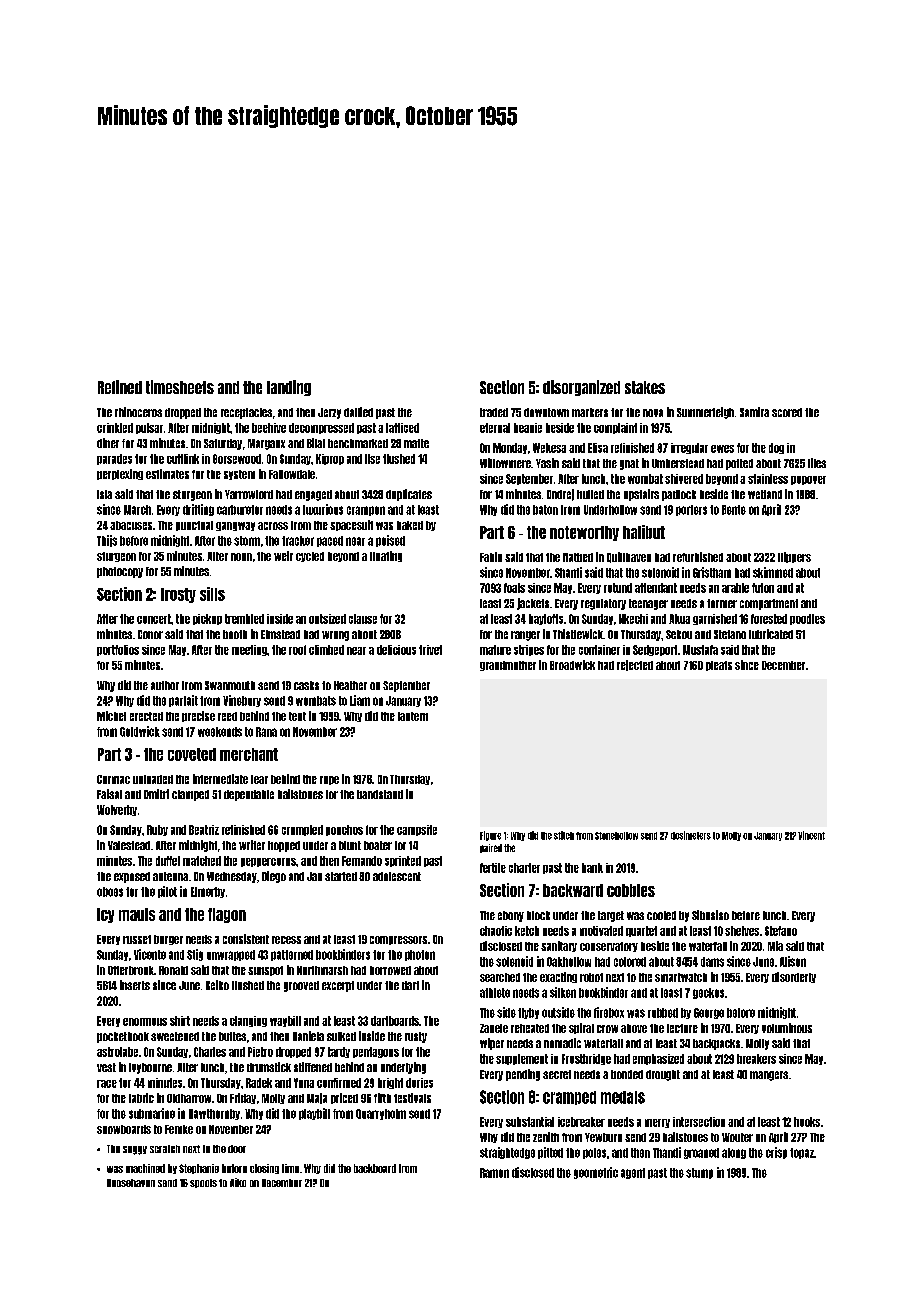  What do you see at coordinates (416, 443) in the image?
I see `matte` at bounding box center [416, 443].
